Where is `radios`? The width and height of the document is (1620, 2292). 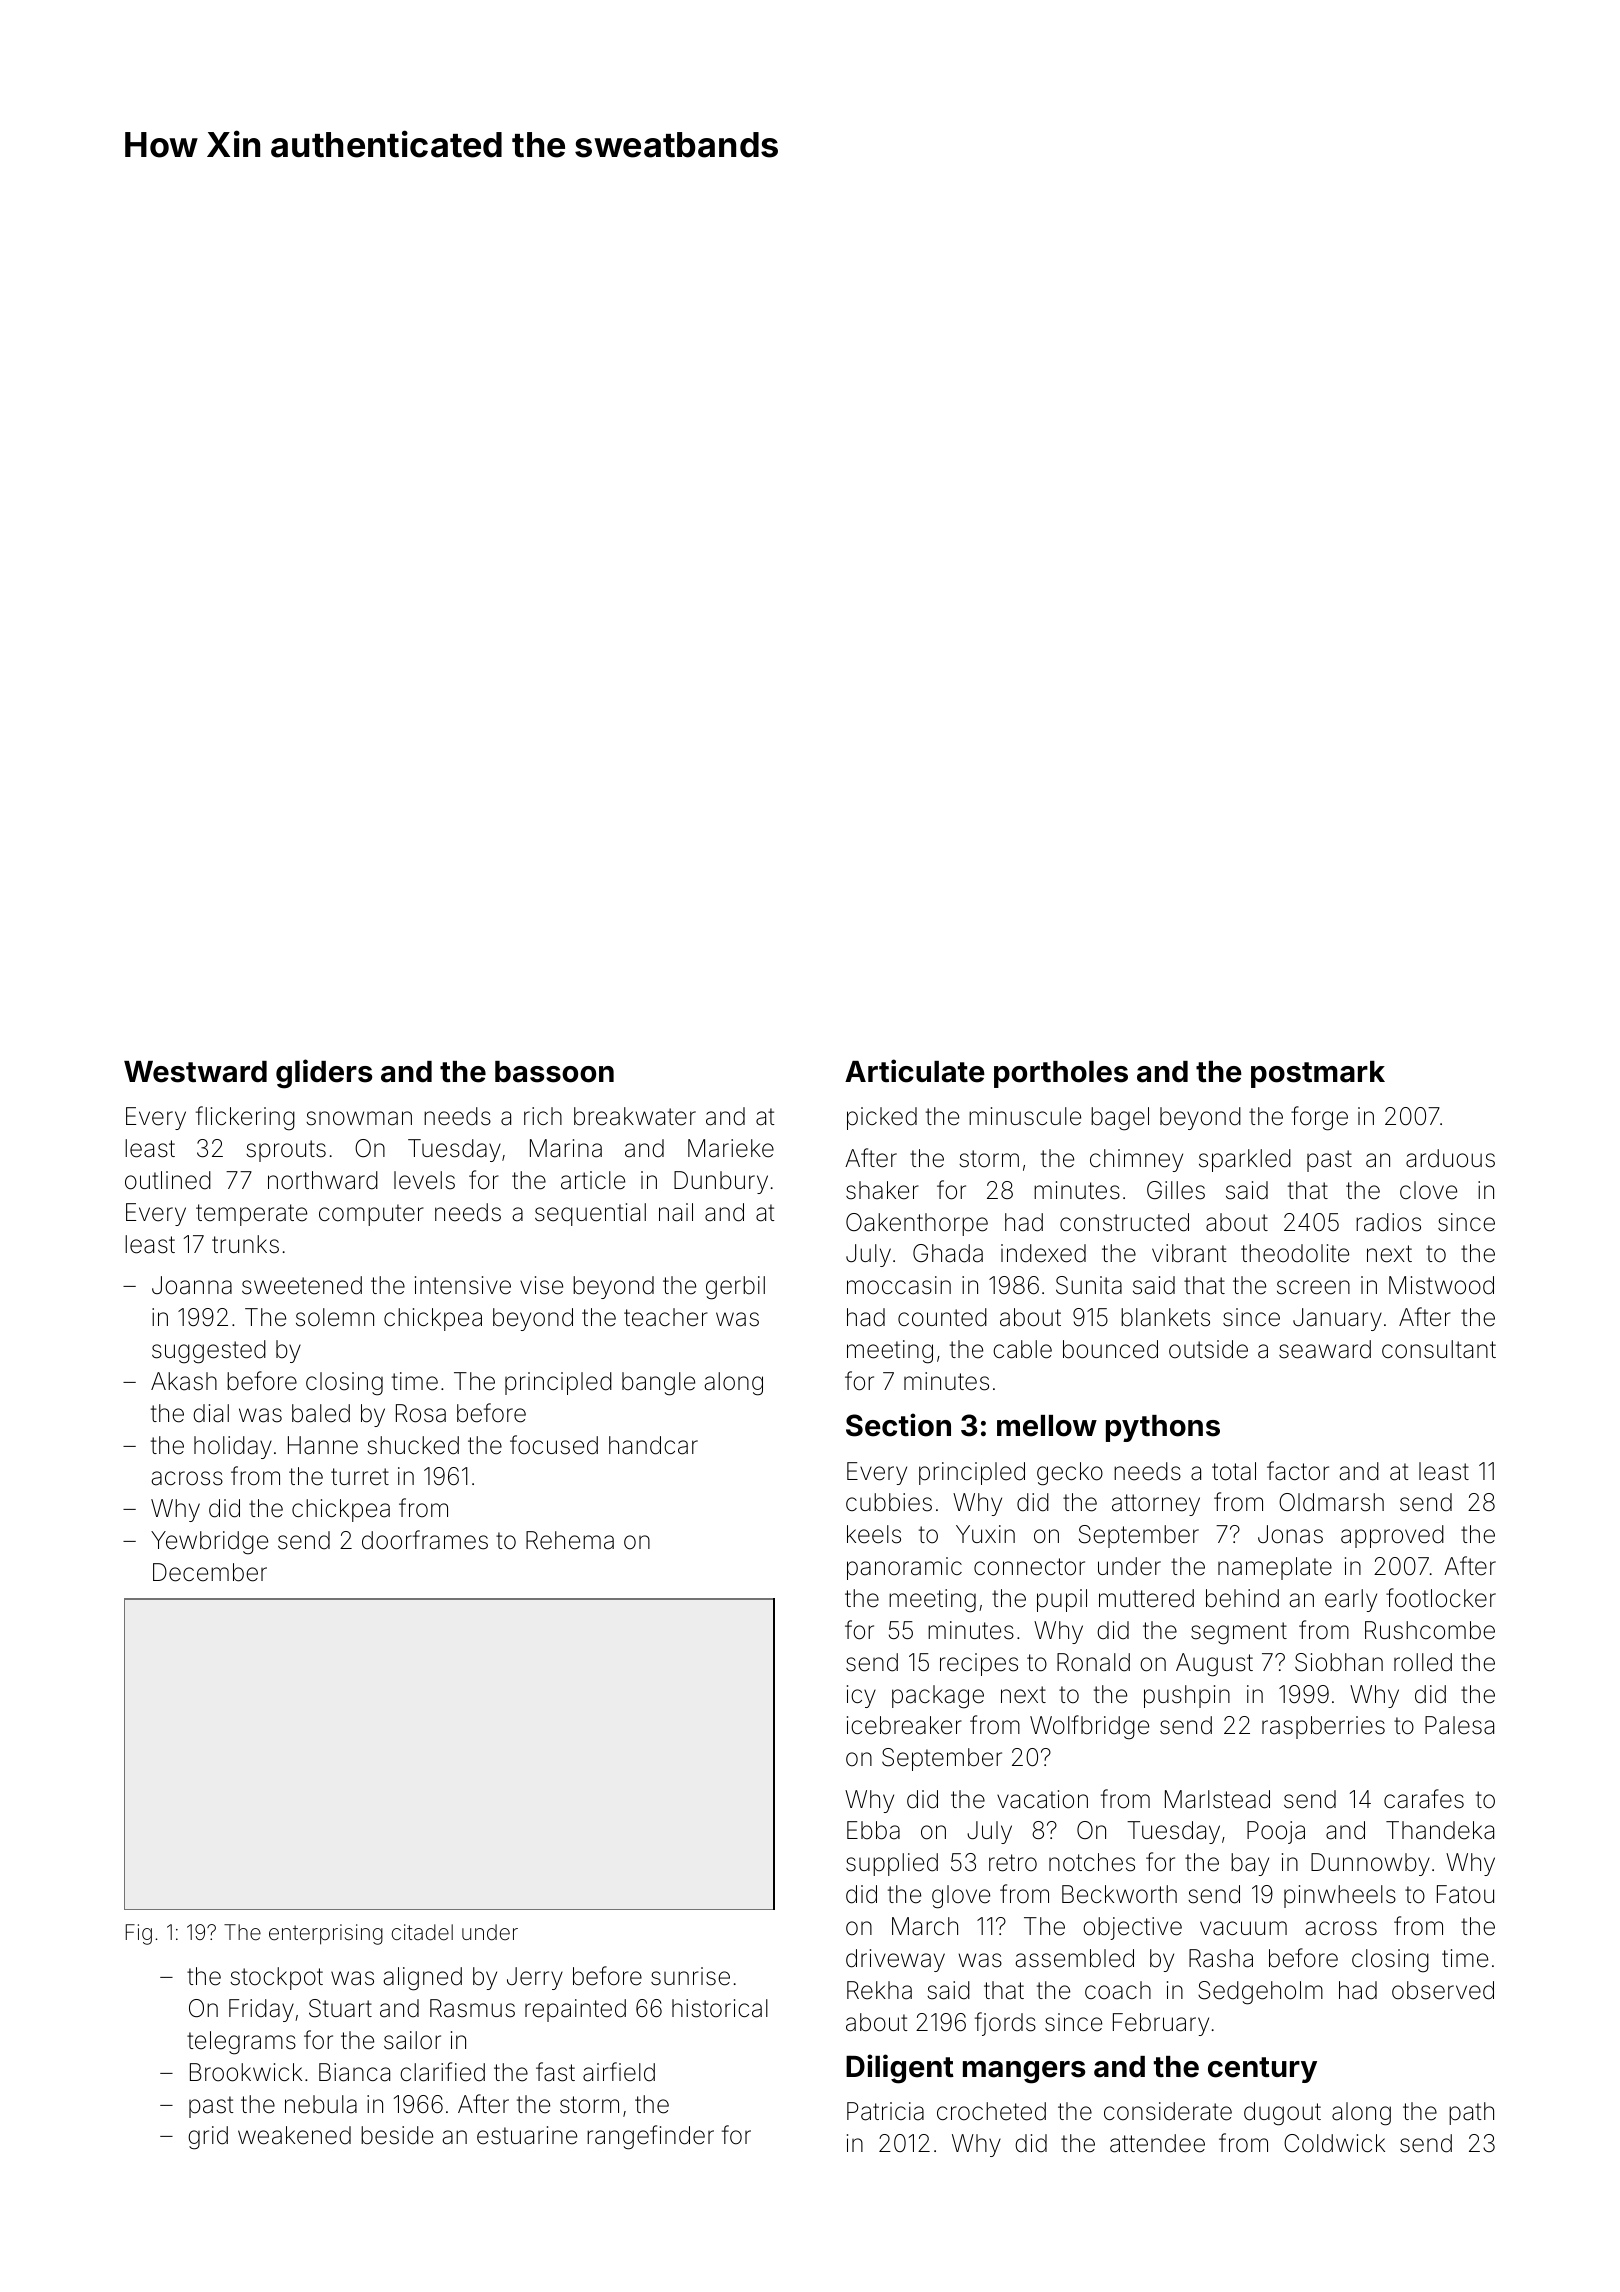 radios is located at coordinates (1388, 1222).
